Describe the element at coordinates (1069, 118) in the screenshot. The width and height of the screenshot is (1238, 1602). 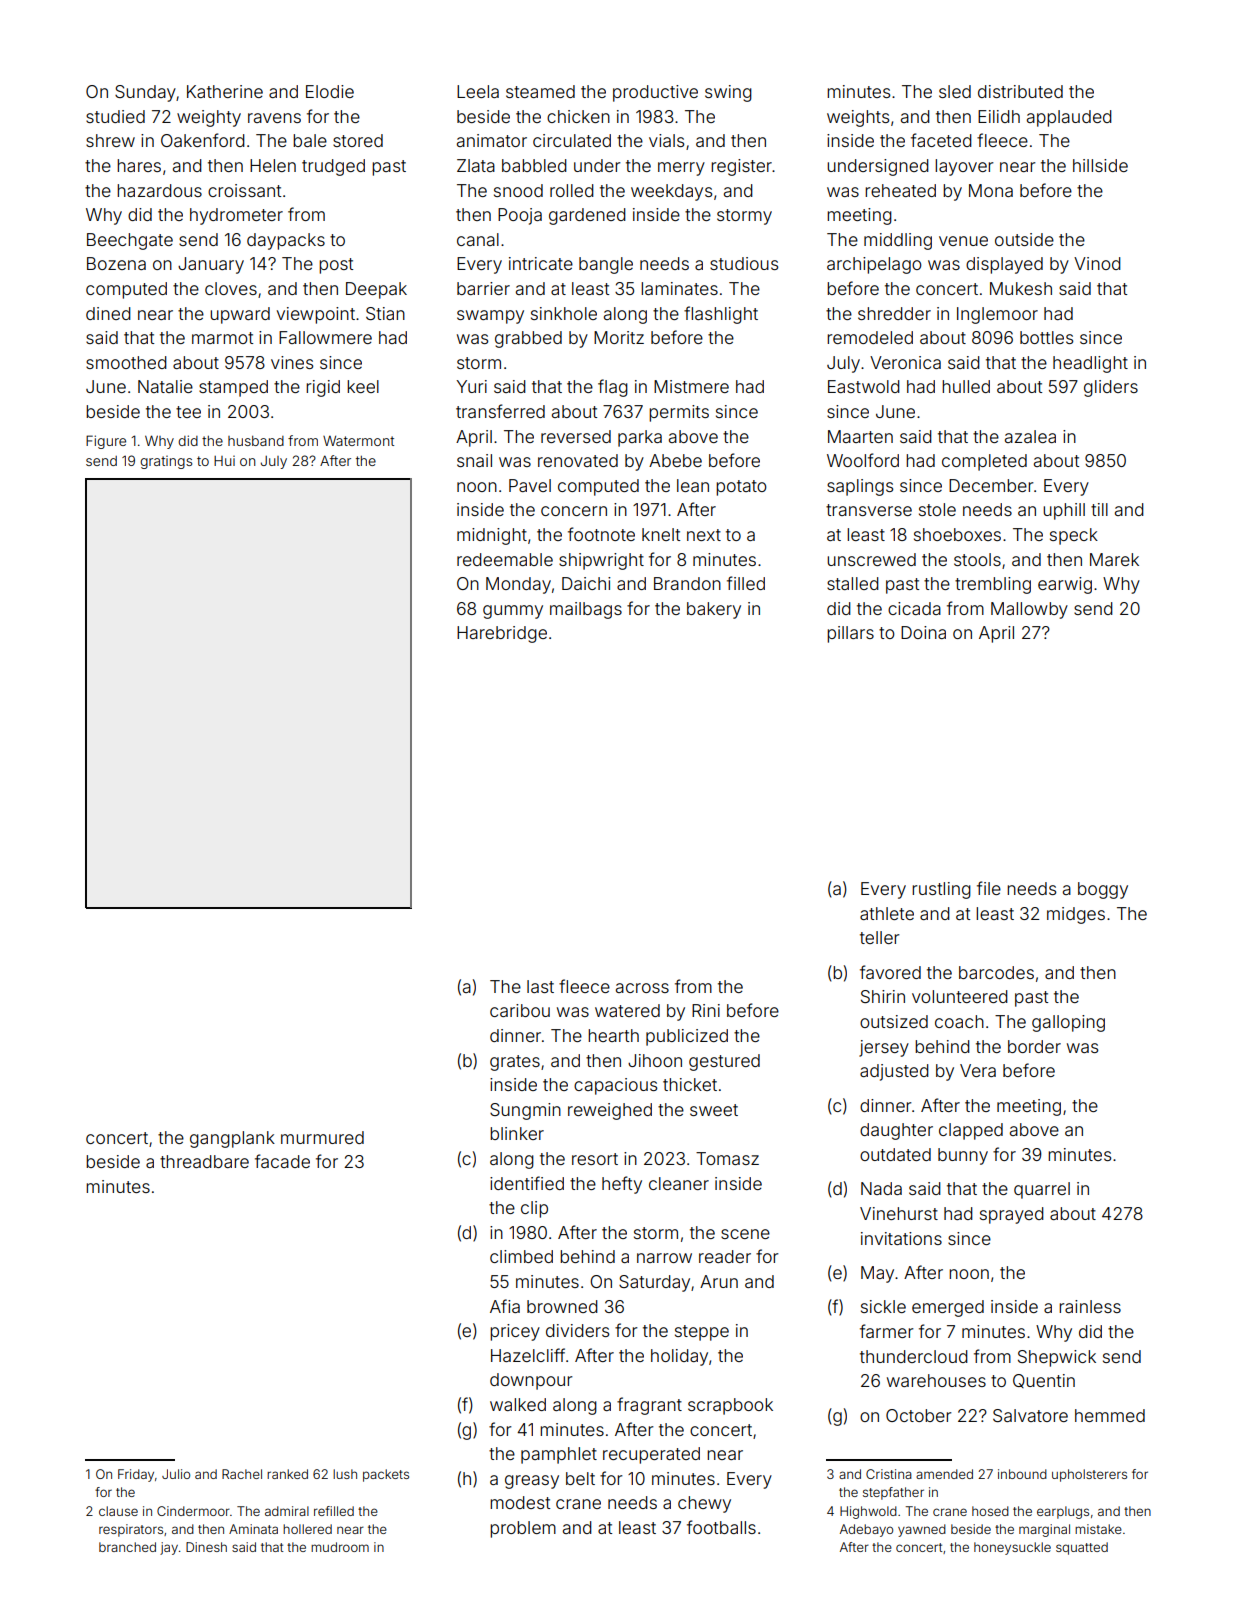
I see `applauded` at that location.
